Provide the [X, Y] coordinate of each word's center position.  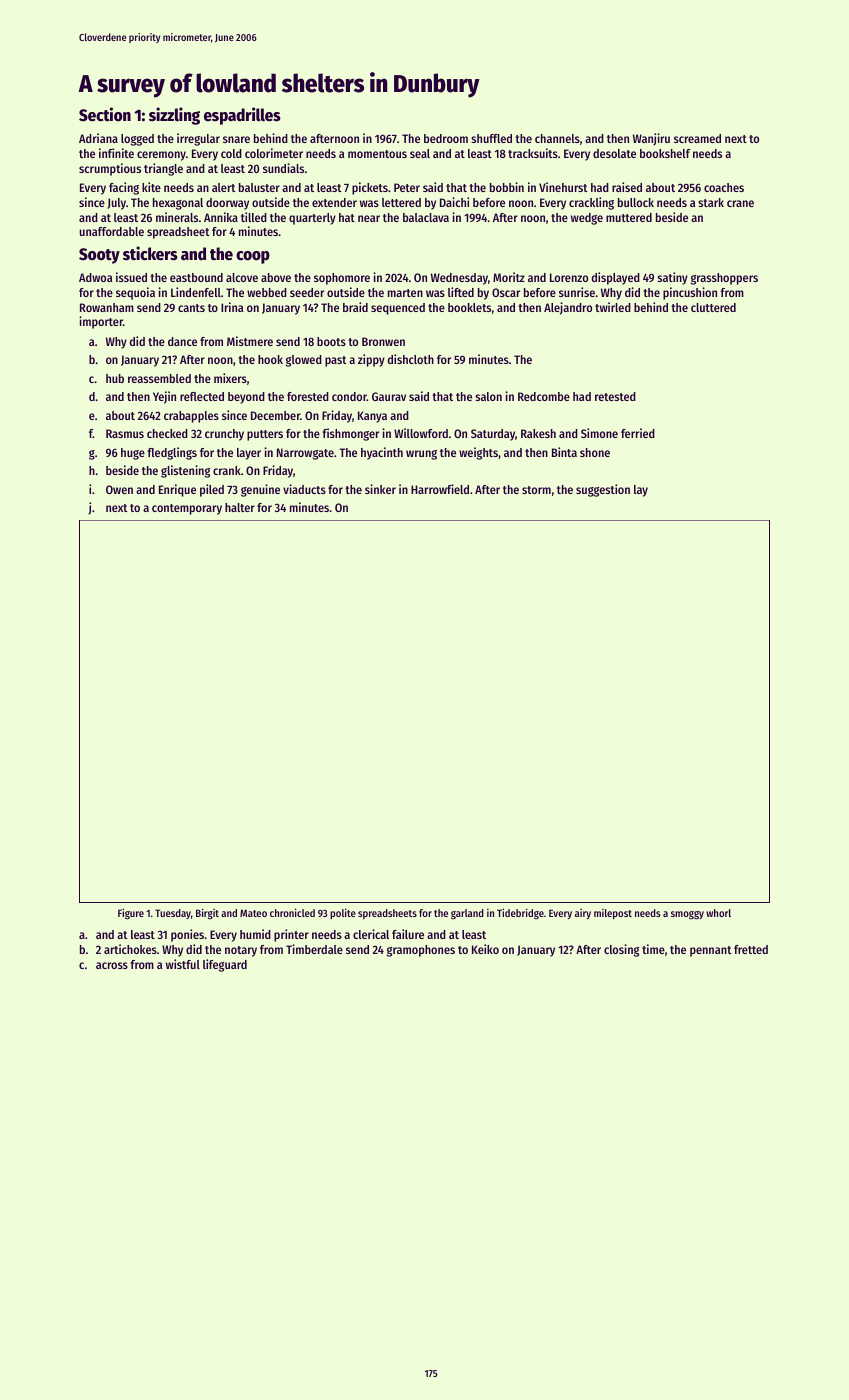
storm [536, 490]
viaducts [304, 489]
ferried [638, 433]
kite [151, 187]
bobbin [507, 187]
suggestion [603, 490]
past [336, 361]
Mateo [253, 913]
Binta [564, 452]
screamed [697, 138]
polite [343, 913]
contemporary [187, 509]
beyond [246, 398]
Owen [119, 489]
